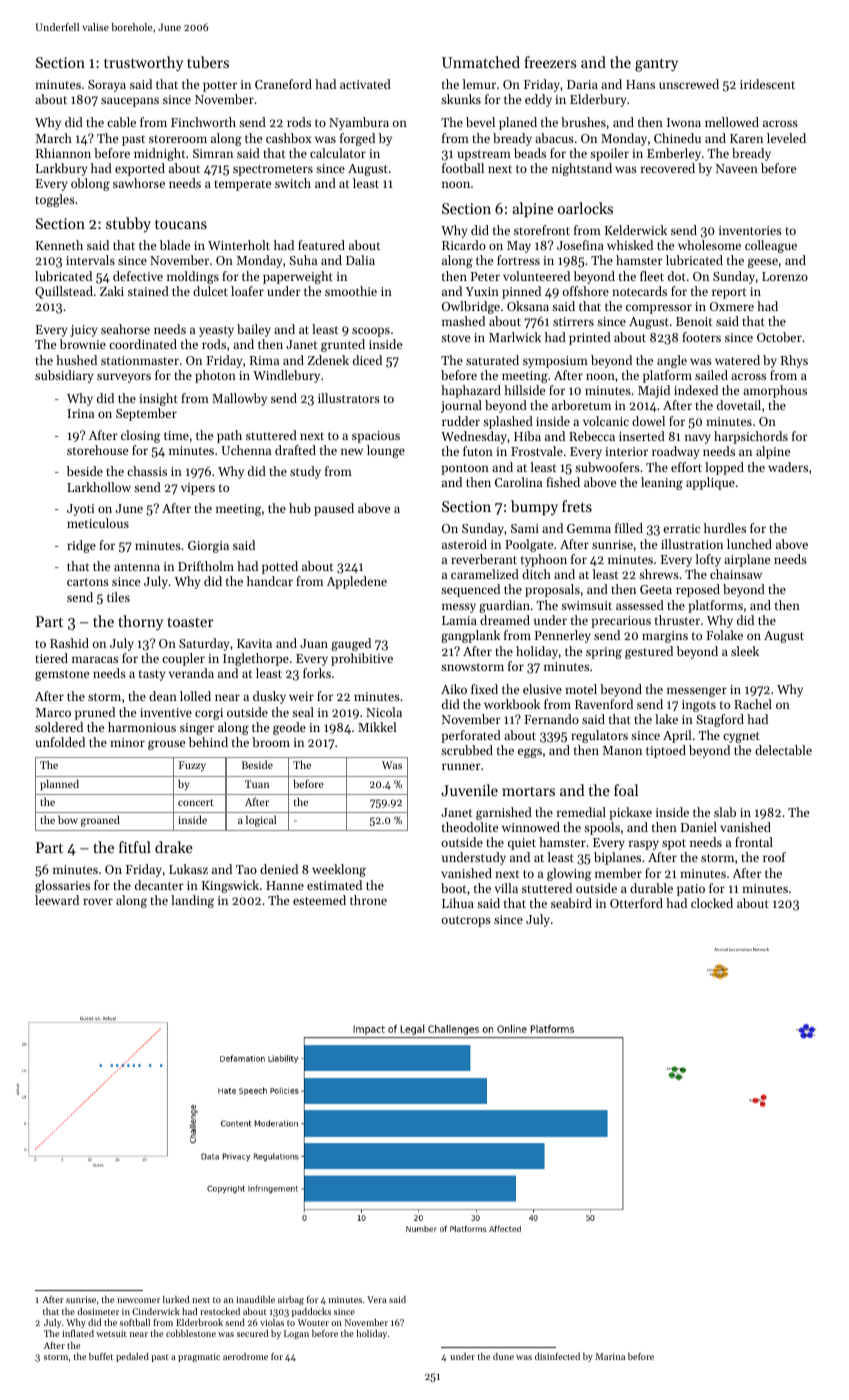  I want to click on patio, so click(691, 890).
